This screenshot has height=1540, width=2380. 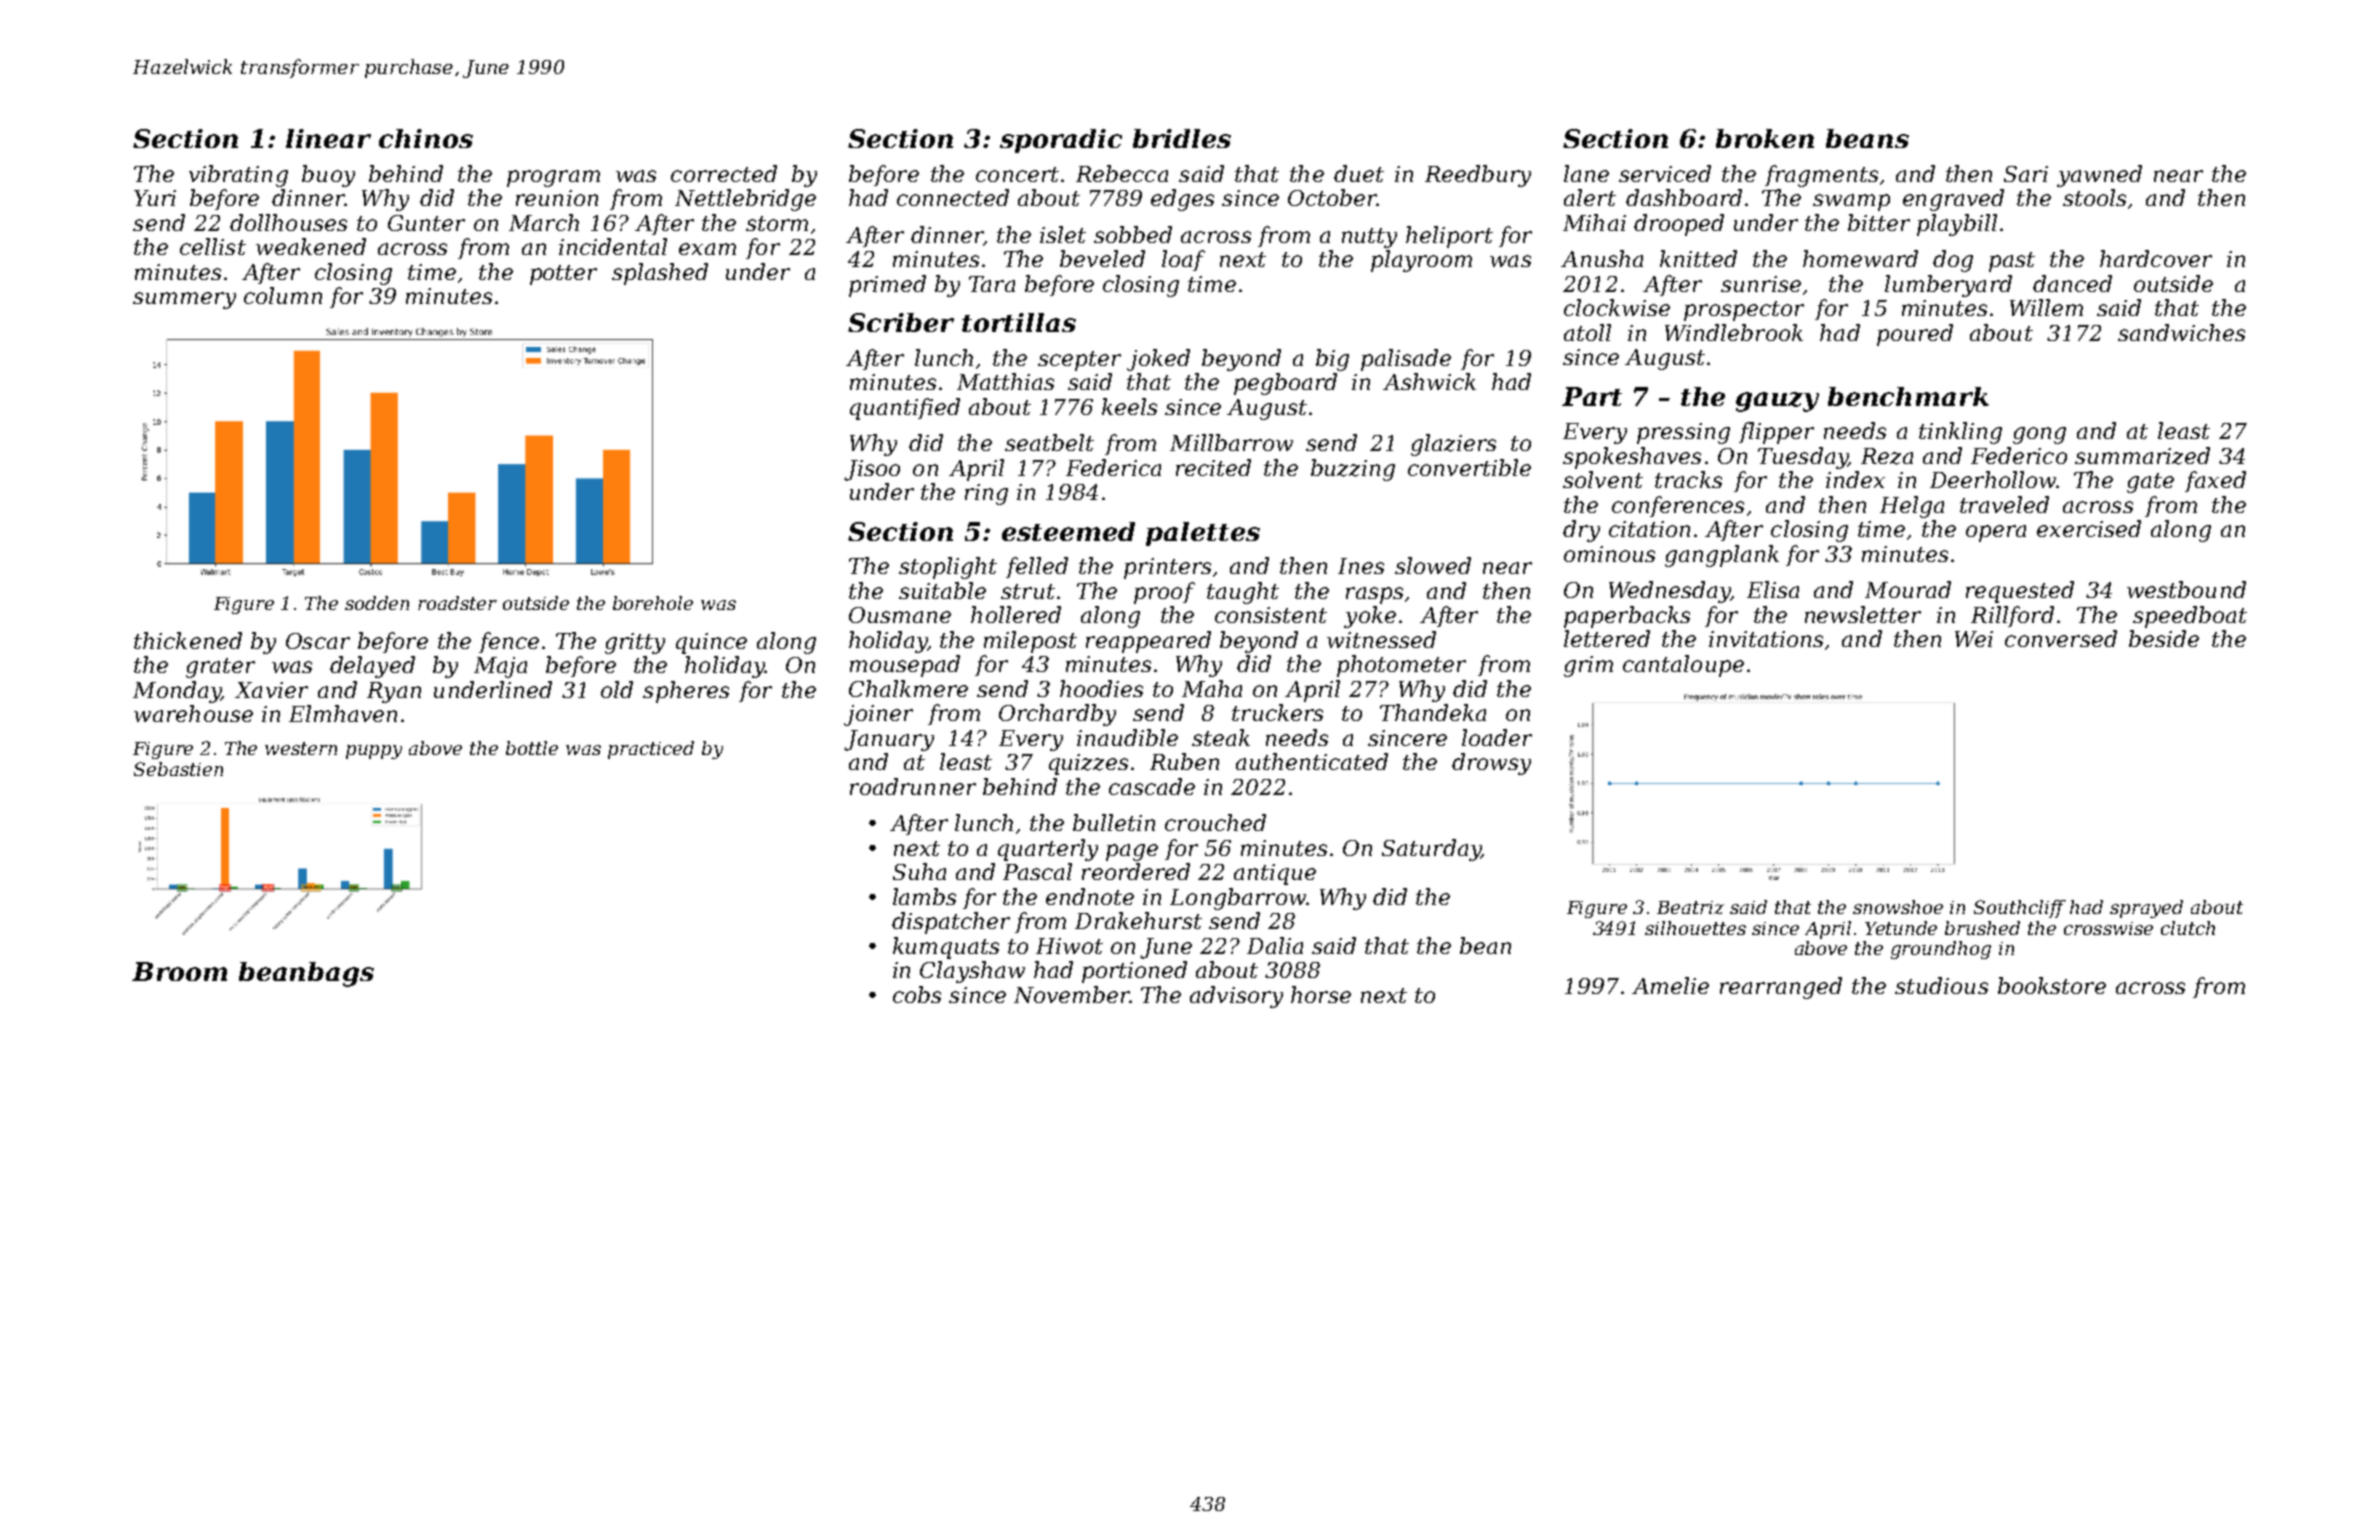 I want to click on chinos, so click(x=426, y=138).
